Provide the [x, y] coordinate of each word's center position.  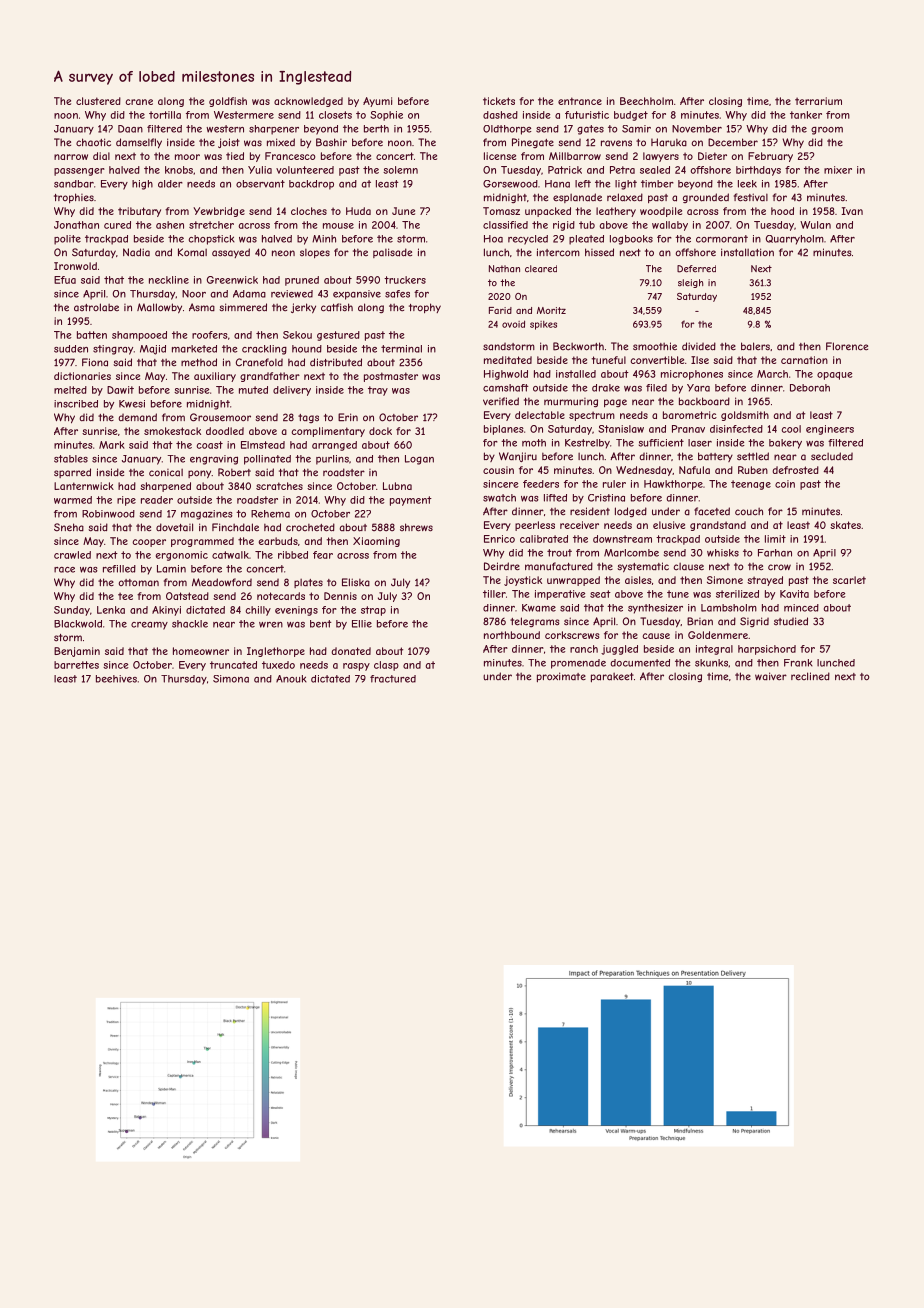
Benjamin [77, 652]
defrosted [795, 470]
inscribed [76, 404]
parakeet [612, 677]
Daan [130, 129]
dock [380, 431]
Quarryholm [795, 240]
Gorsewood [510, 184]
